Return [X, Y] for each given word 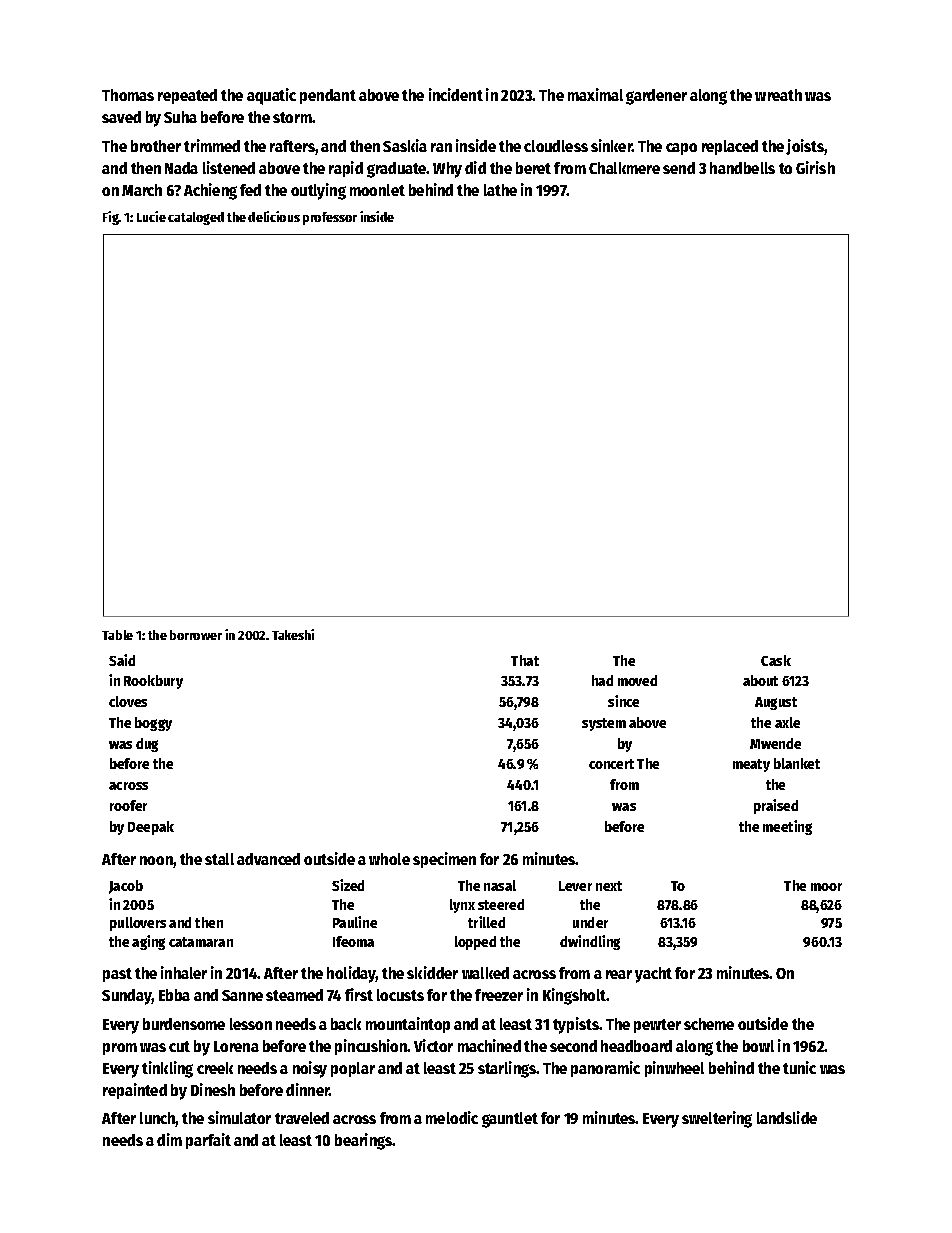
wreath [778, 95]
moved [637, 680]
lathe [500, 190]
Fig [111, 218]
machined [489, 1045]
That [525, 660]
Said [122, 660]
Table [117, 635]
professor [330, 218]
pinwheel [674, 1069]
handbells [742, 168]
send [679, 168]
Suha [180, 117]
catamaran [201, 942]
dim [169, 1139]
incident [456, 94]
